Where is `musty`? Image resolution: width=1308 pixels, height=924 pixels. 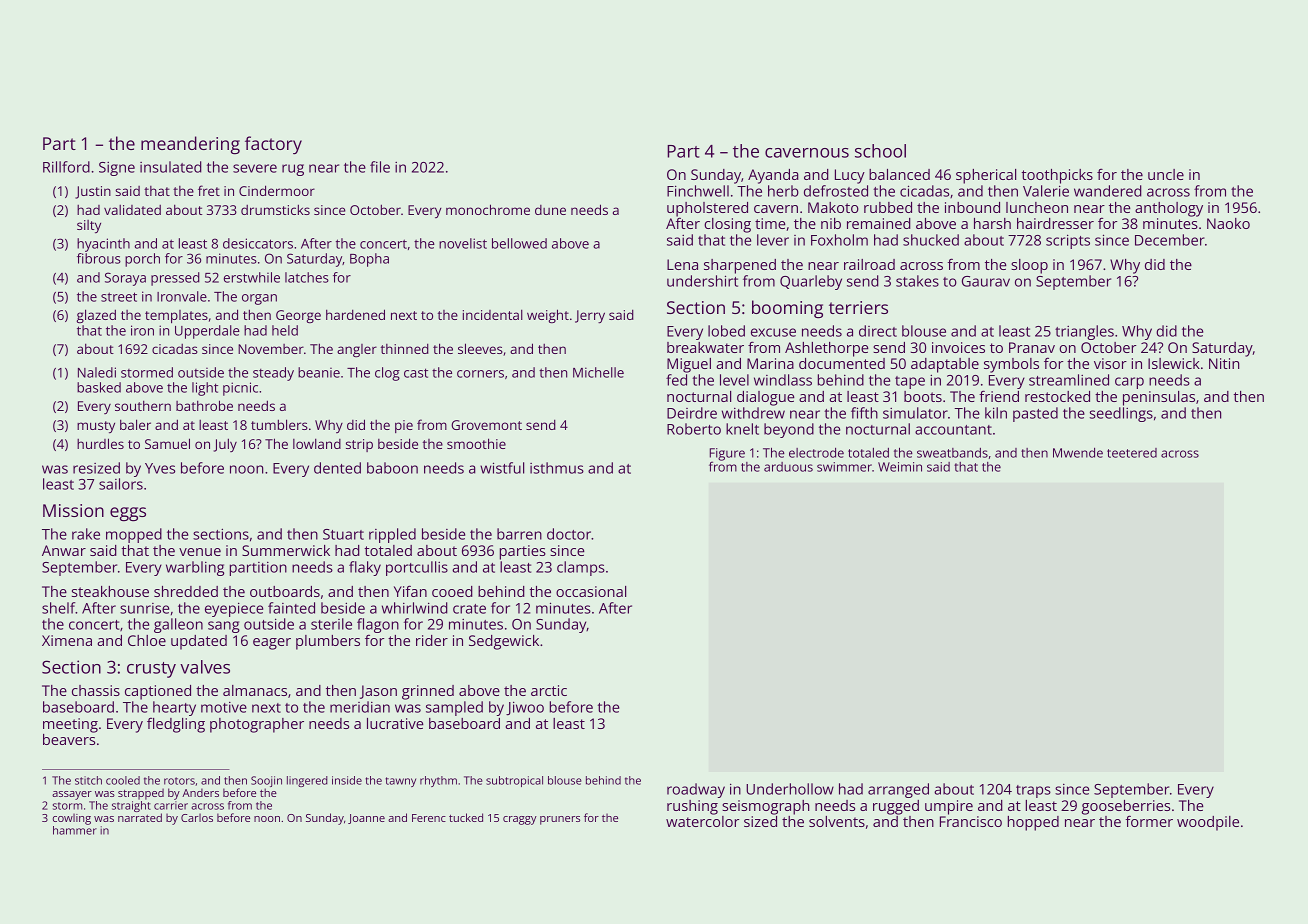
musty is located at coordinates (96, 427).
